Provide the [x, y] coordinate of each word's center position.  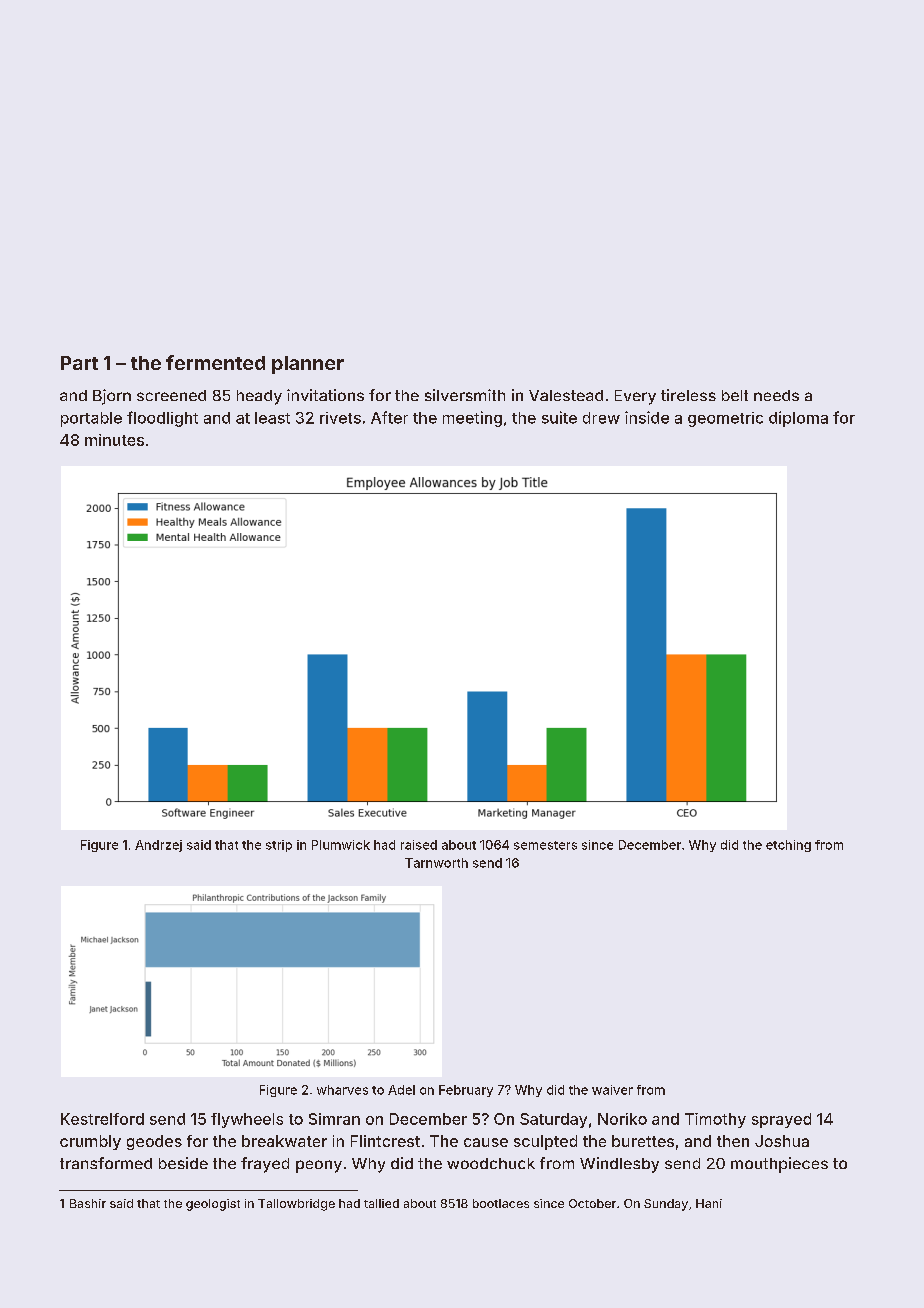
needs [776, 395]
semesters [545, 845]
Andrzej [158, 846]
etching [788, 846]
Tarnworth [436, 863]
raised [419, 845]
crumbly [90, 1142]
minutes [114, 440]
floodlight [162, 419]
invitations [325, 395]
